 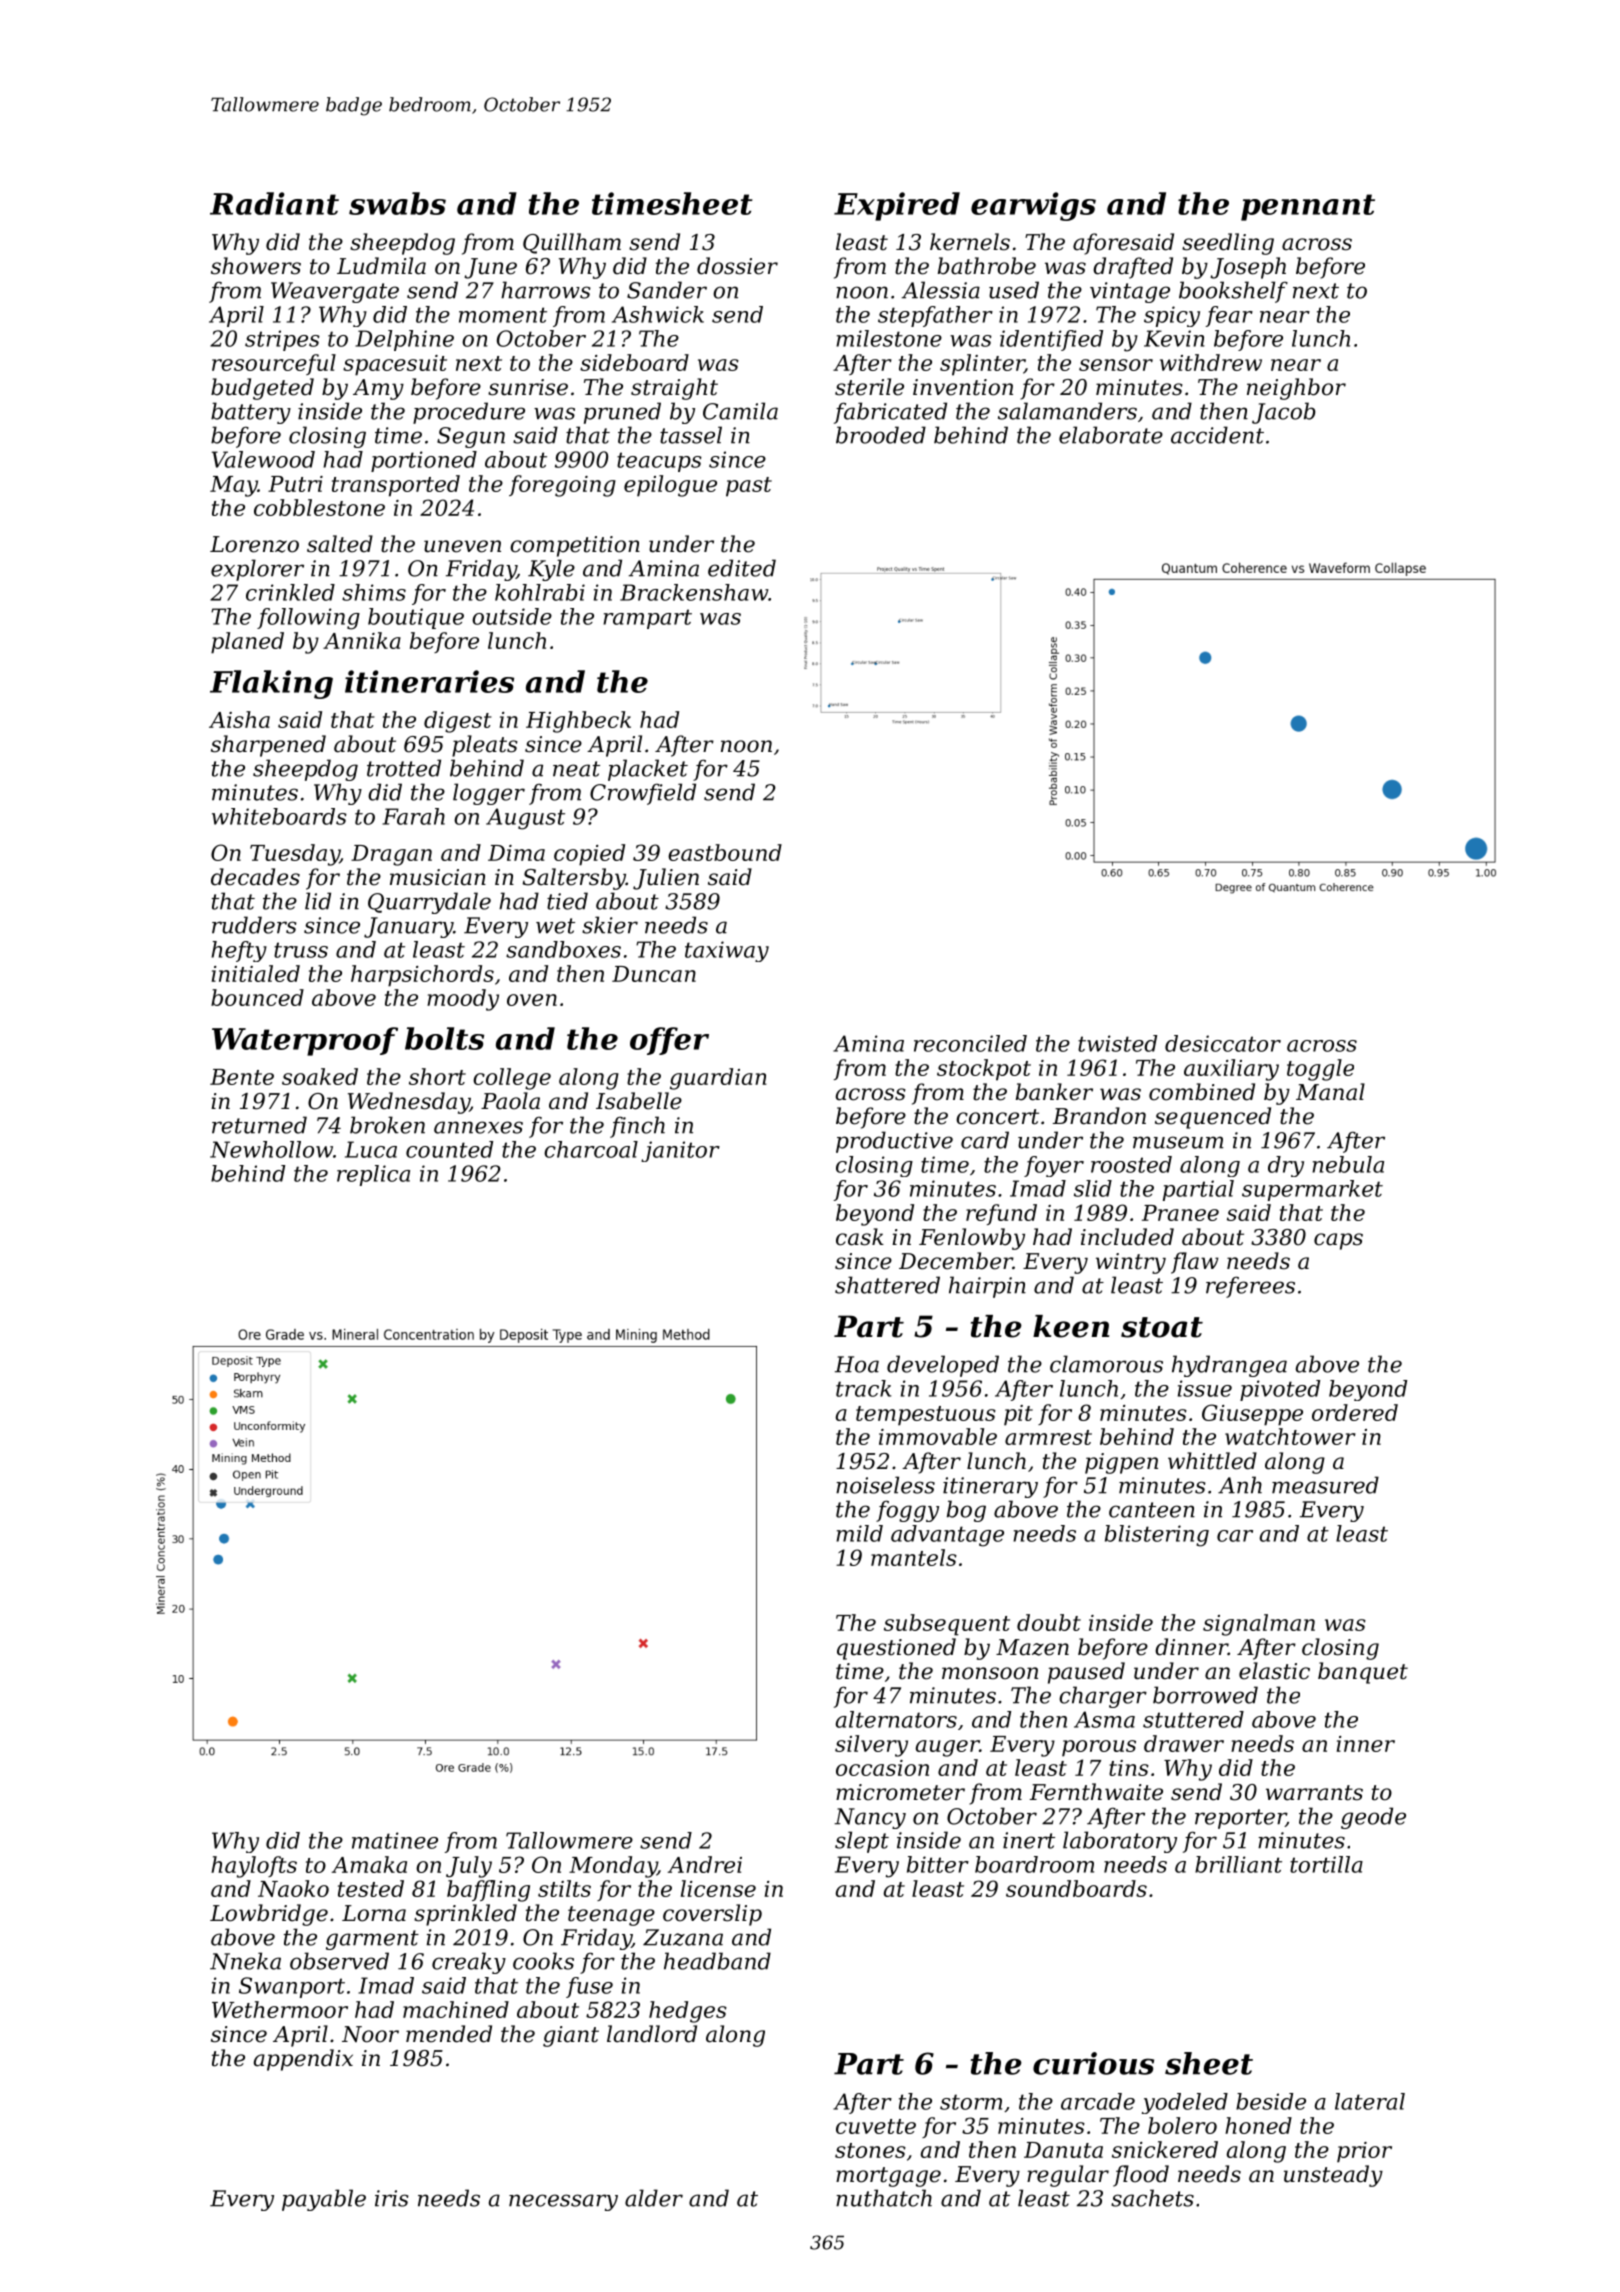 What do you see at coordinates (1127, 1237) in the screenshot?
I see `included` at bounding box center [1127, 1237].
